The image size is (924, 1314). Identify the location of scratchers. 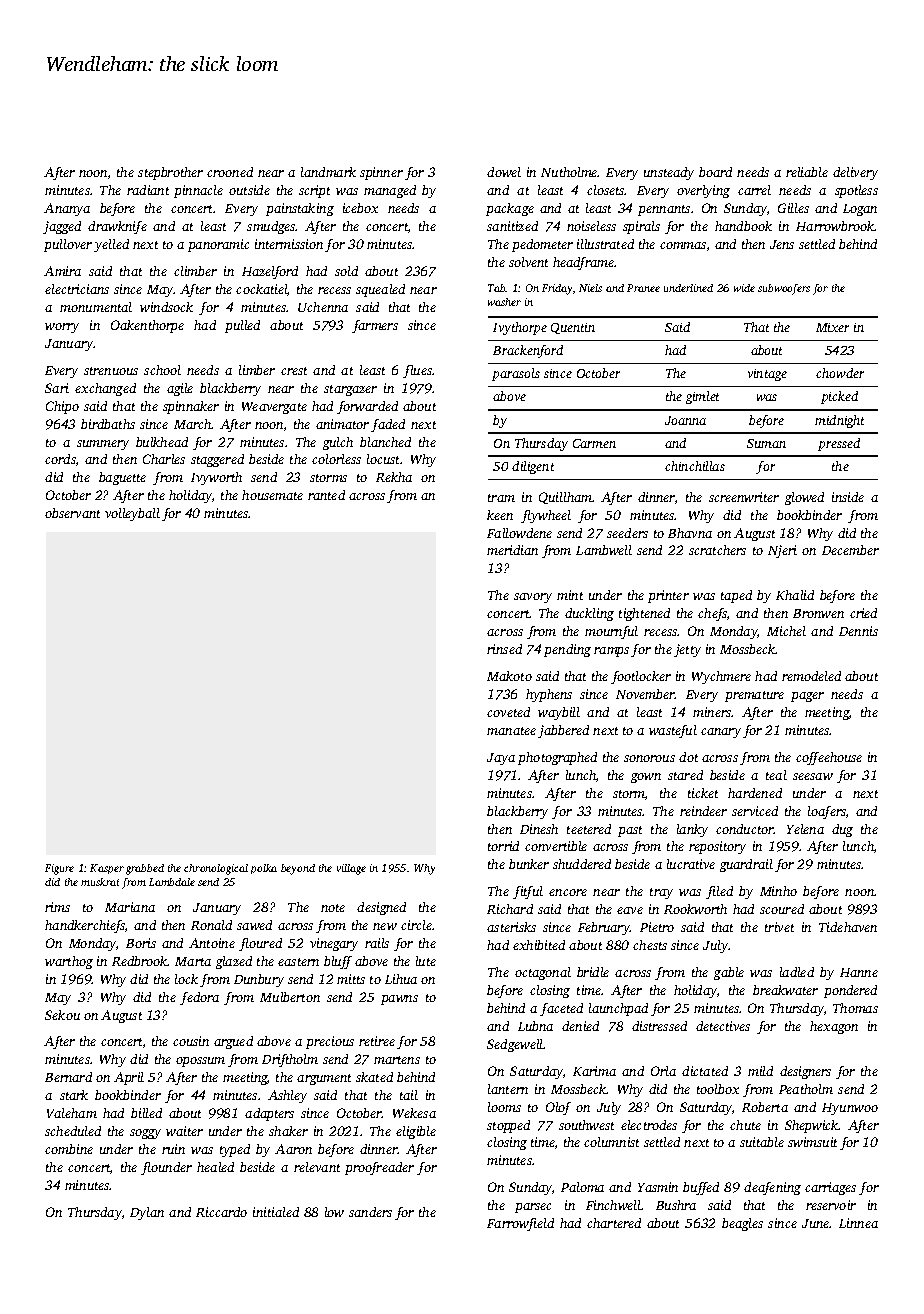
(717, 550).
